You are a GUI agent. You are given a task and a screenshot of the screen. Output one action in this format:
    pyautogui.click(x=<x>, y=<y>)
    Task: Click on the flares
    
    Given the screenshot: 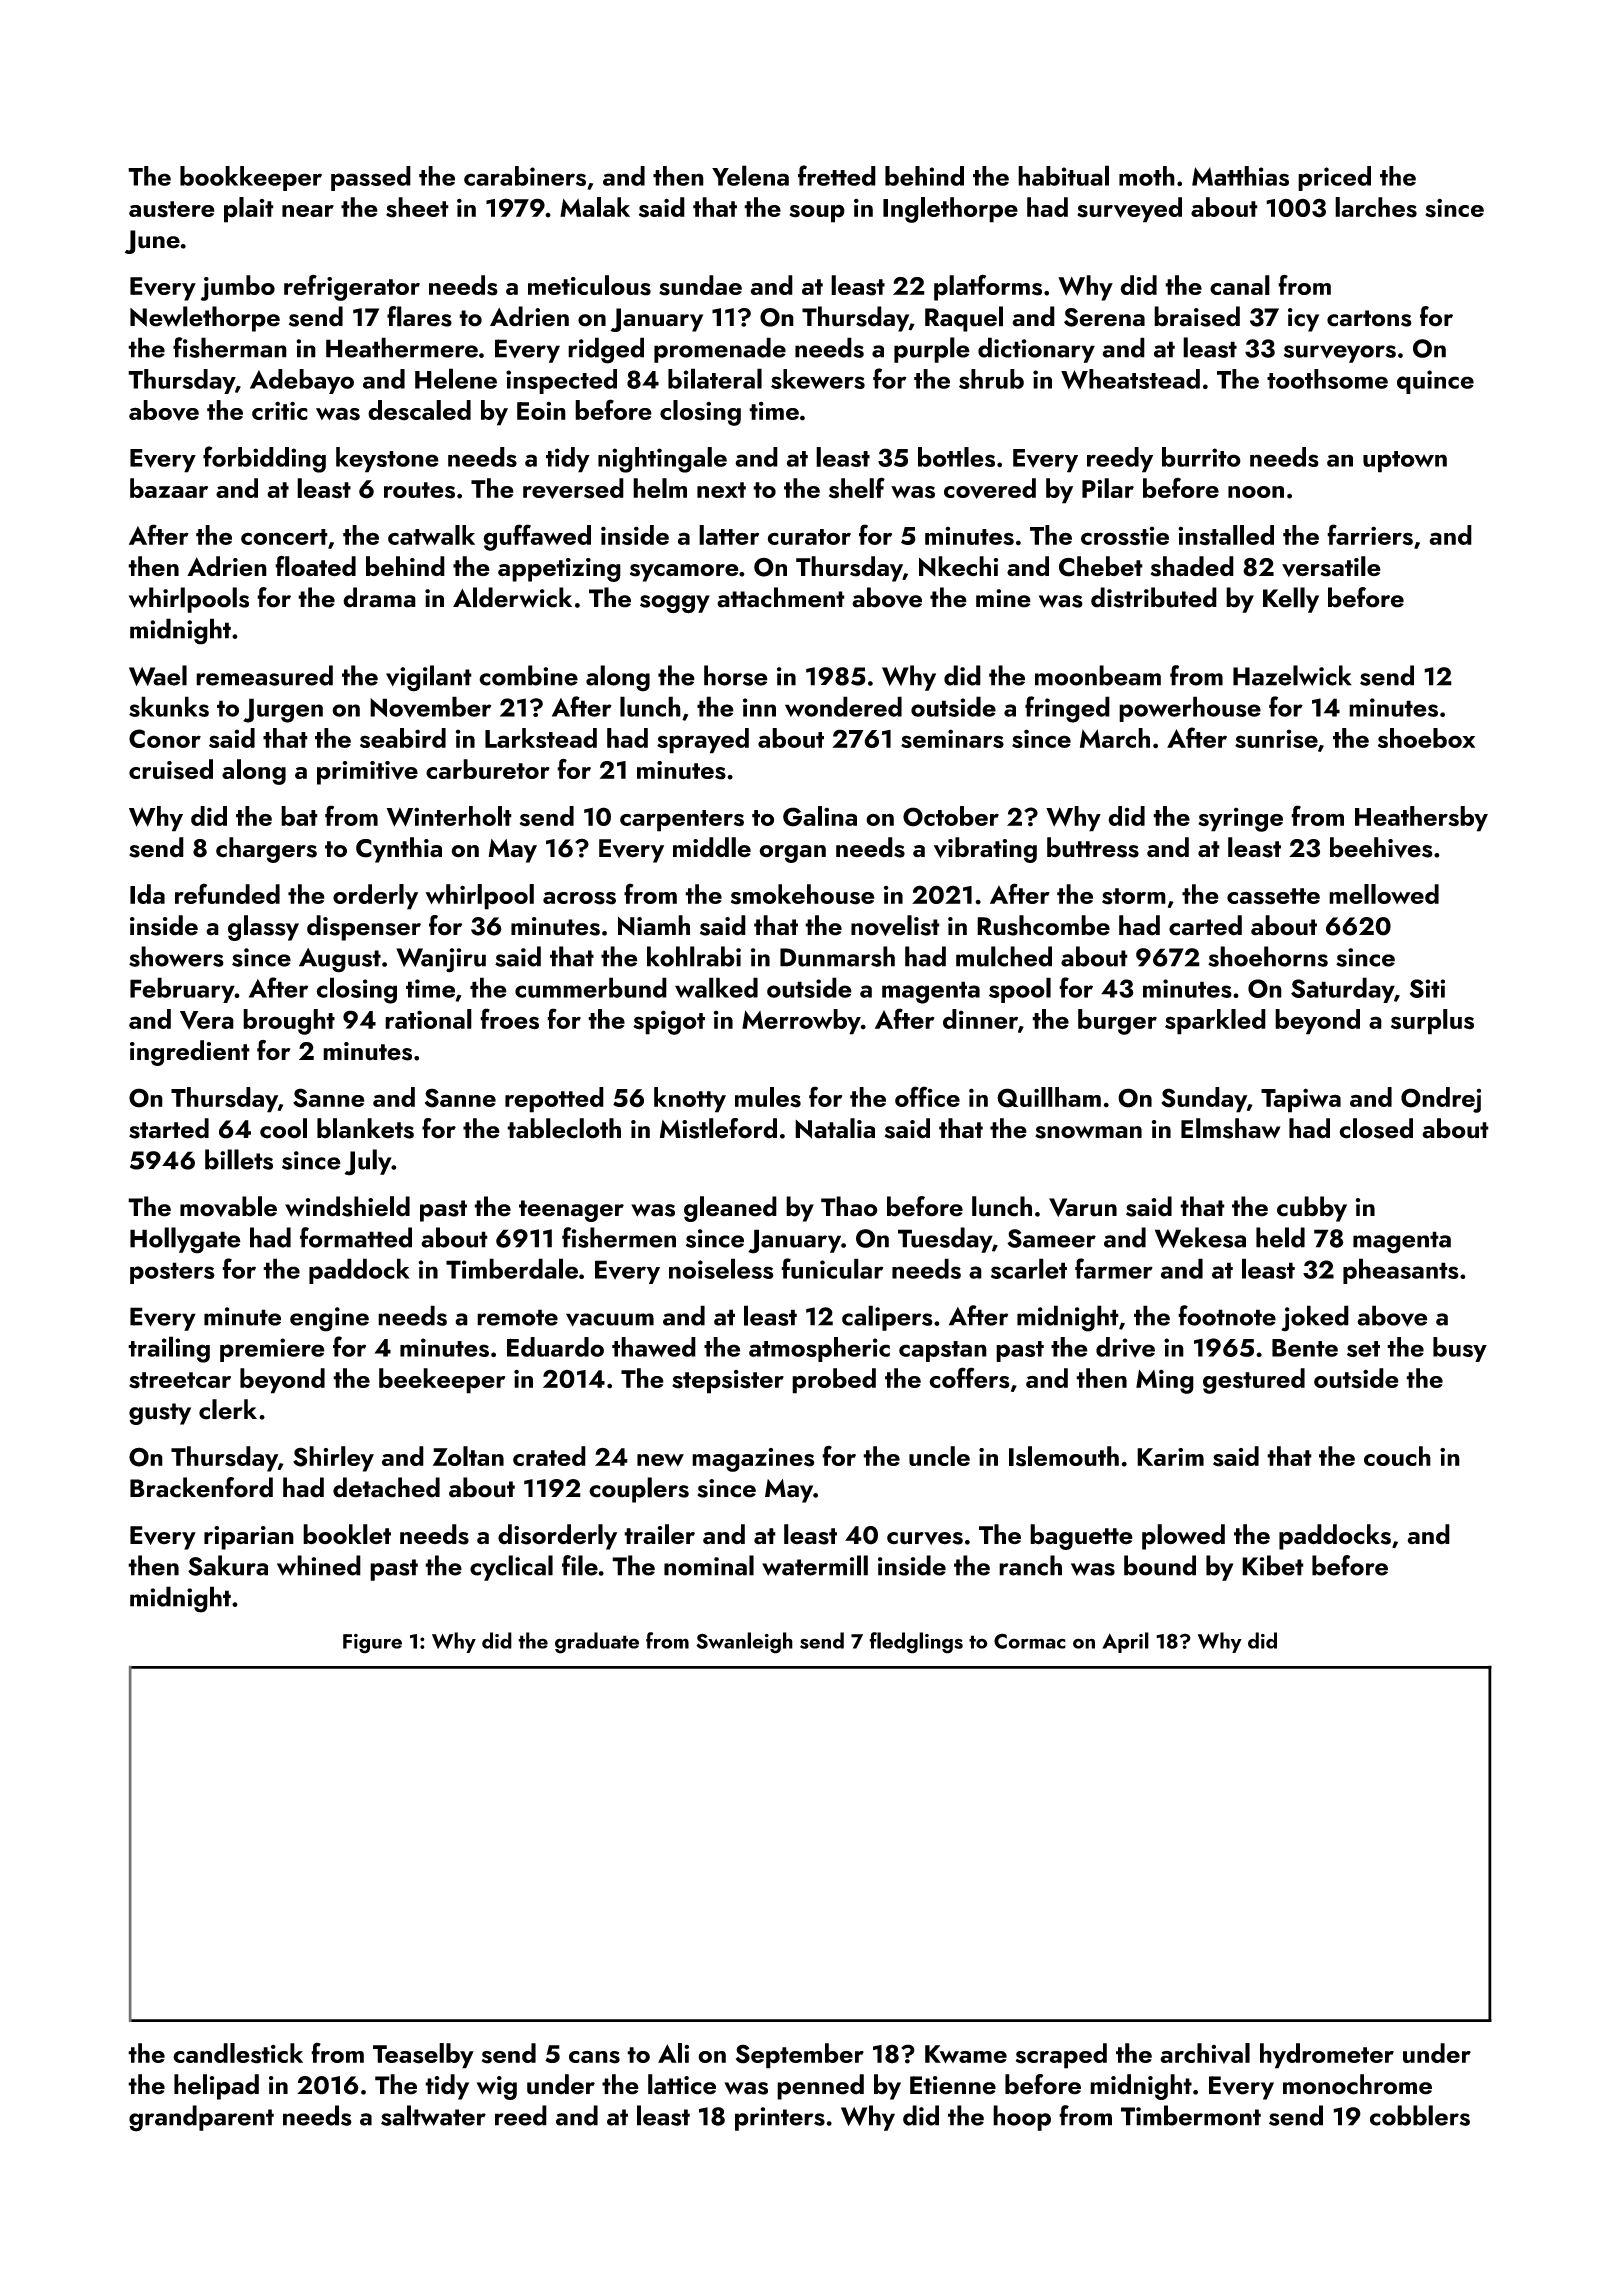 What is the action you would take?
    pyautogui.click(x=419, y=316)
